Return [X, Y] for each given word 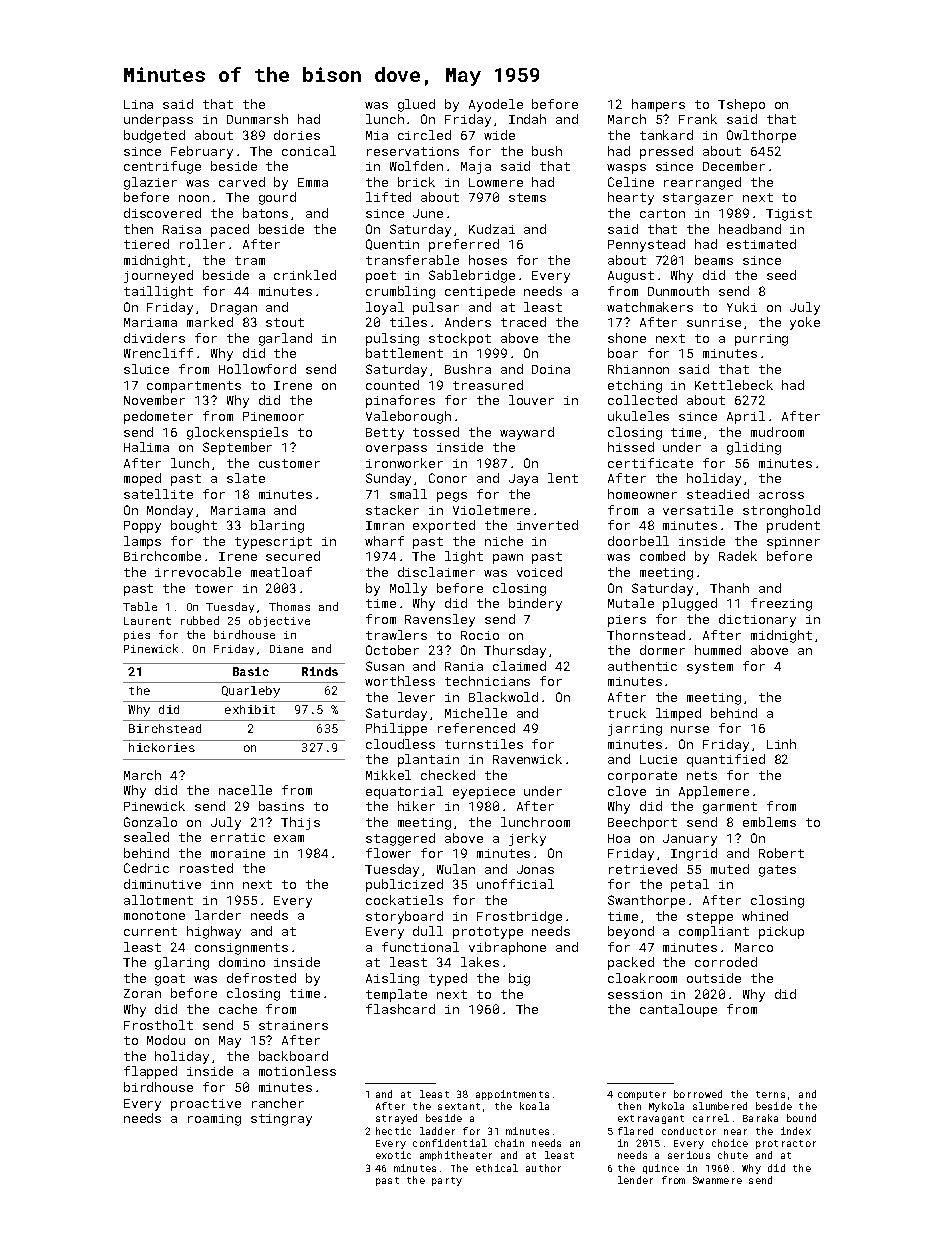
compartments [194, 387]
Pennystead [646, 245]
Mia [377, 135]
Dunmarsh [257, 119]
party [447, 1181]
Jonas [535, 869]
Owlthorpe [761, 136]
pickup [781, 932]
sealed [146, 837]
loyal [385, 308]
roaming [214, 1120]
